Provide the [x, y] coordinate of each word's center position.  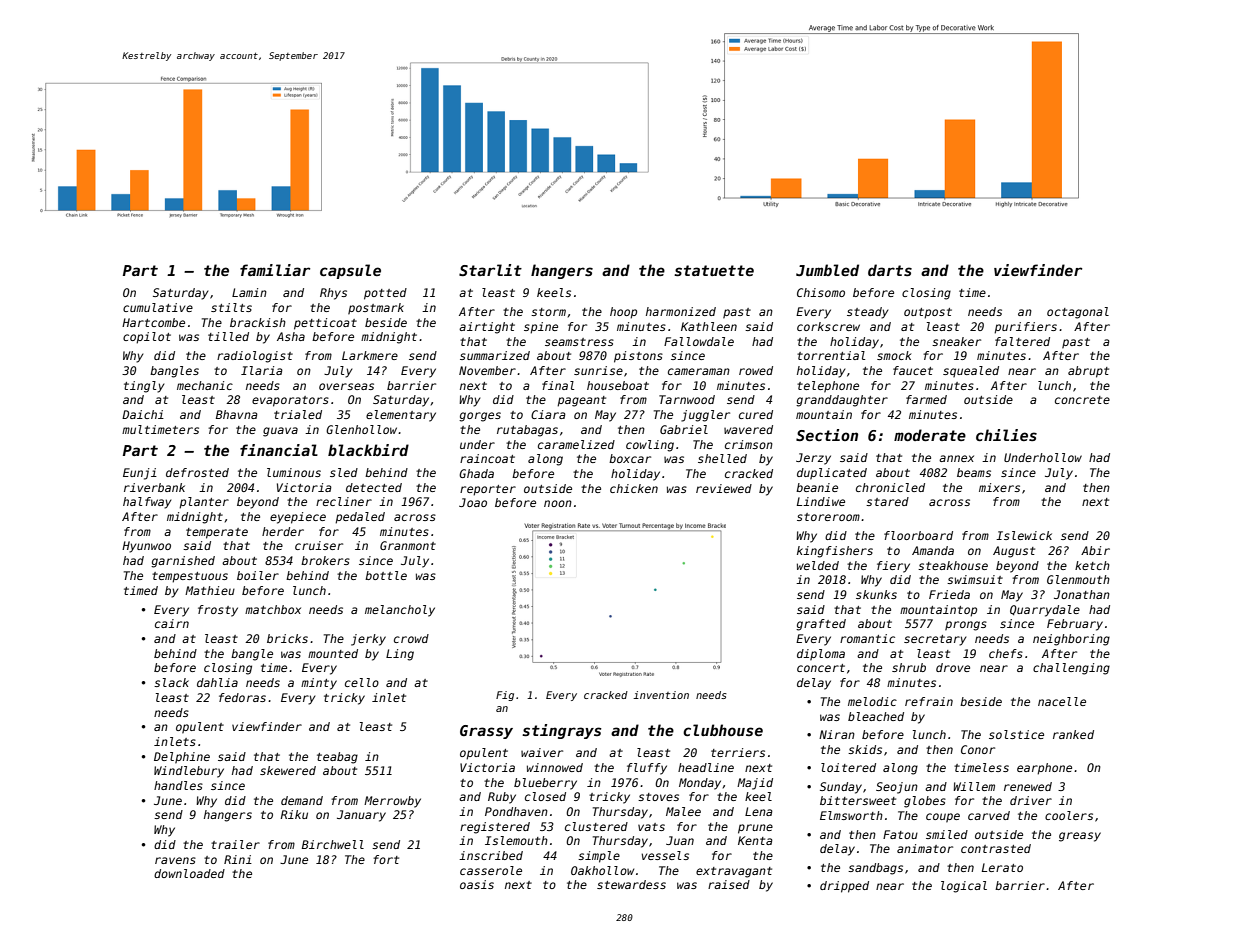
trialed [298, 414]
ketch [1092, 565]
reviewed [724, 488]
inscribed [491, 855]
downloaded [189, 873]
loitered [848, 767]
